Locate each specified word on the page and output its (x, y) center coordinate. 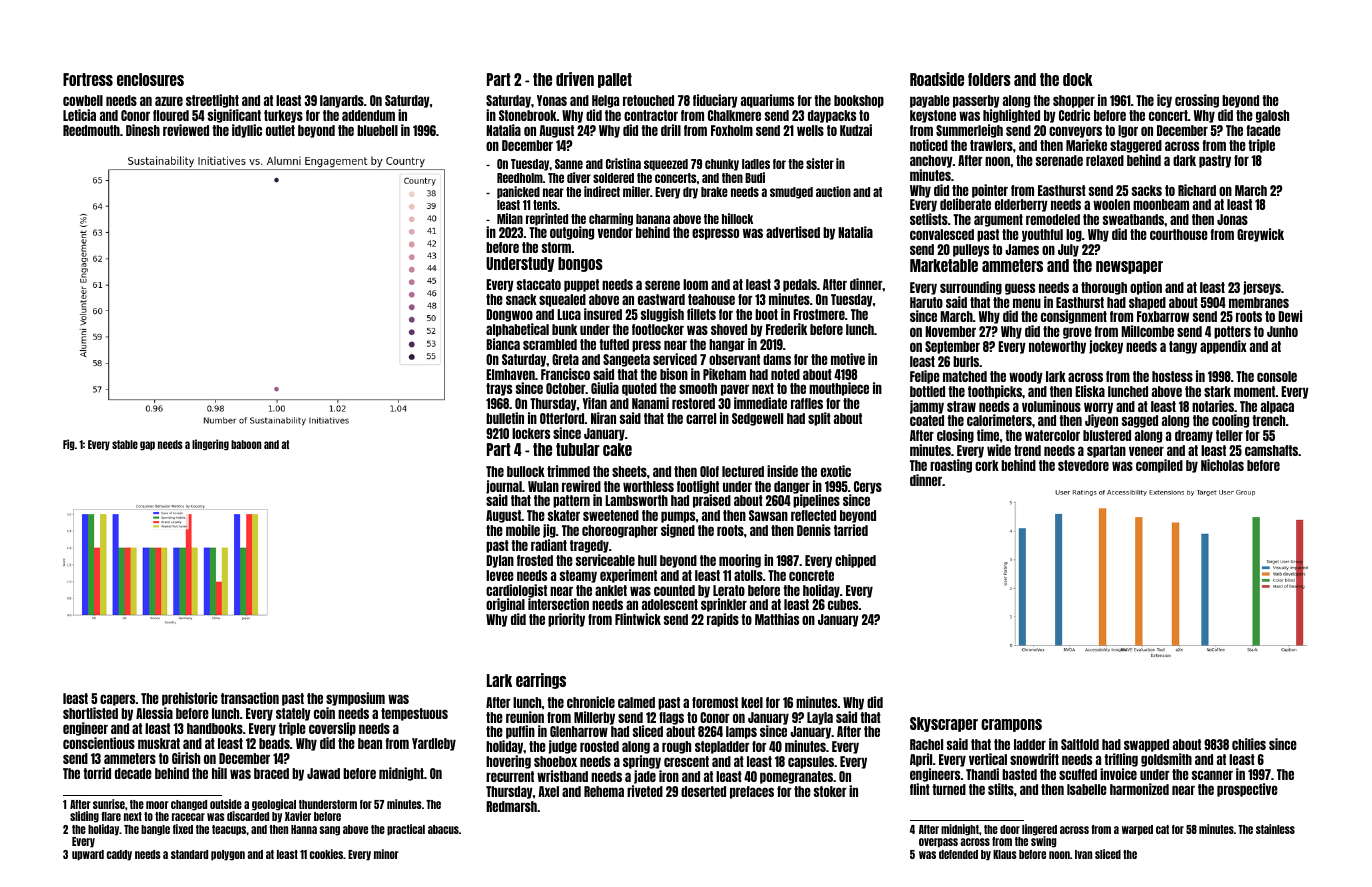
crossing (1197, 101)
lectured (743, 471)
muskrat (159, 743)
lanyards (342, 101)
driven (575, 79)
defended (958, 854)
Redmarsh (511, 806)
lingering (210, 445)
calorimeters (999, 420)
